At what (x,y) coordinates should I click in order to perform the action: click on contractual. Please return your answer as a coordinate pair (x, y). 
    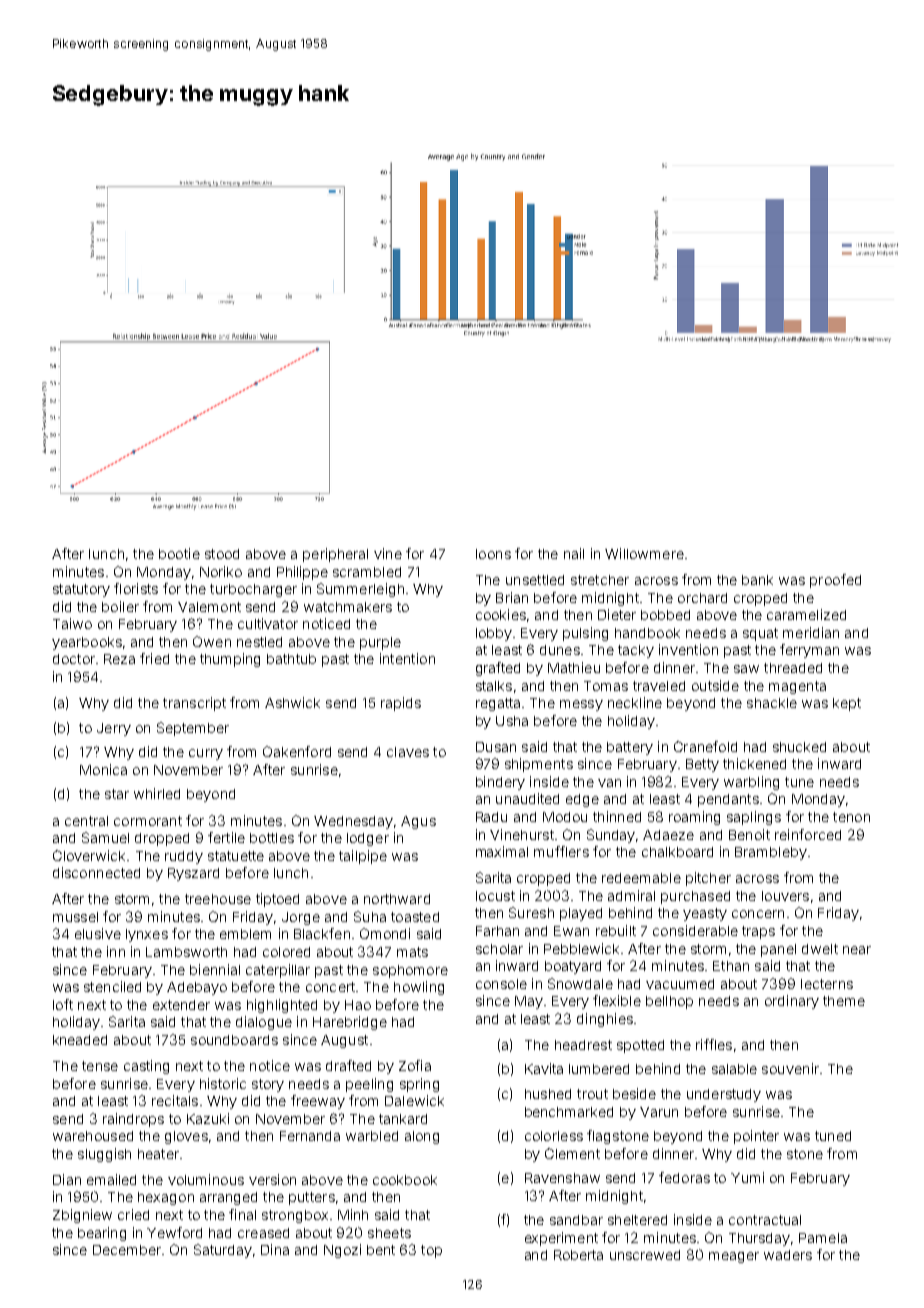
    Looking at the image, I should click on (765, 1220).
